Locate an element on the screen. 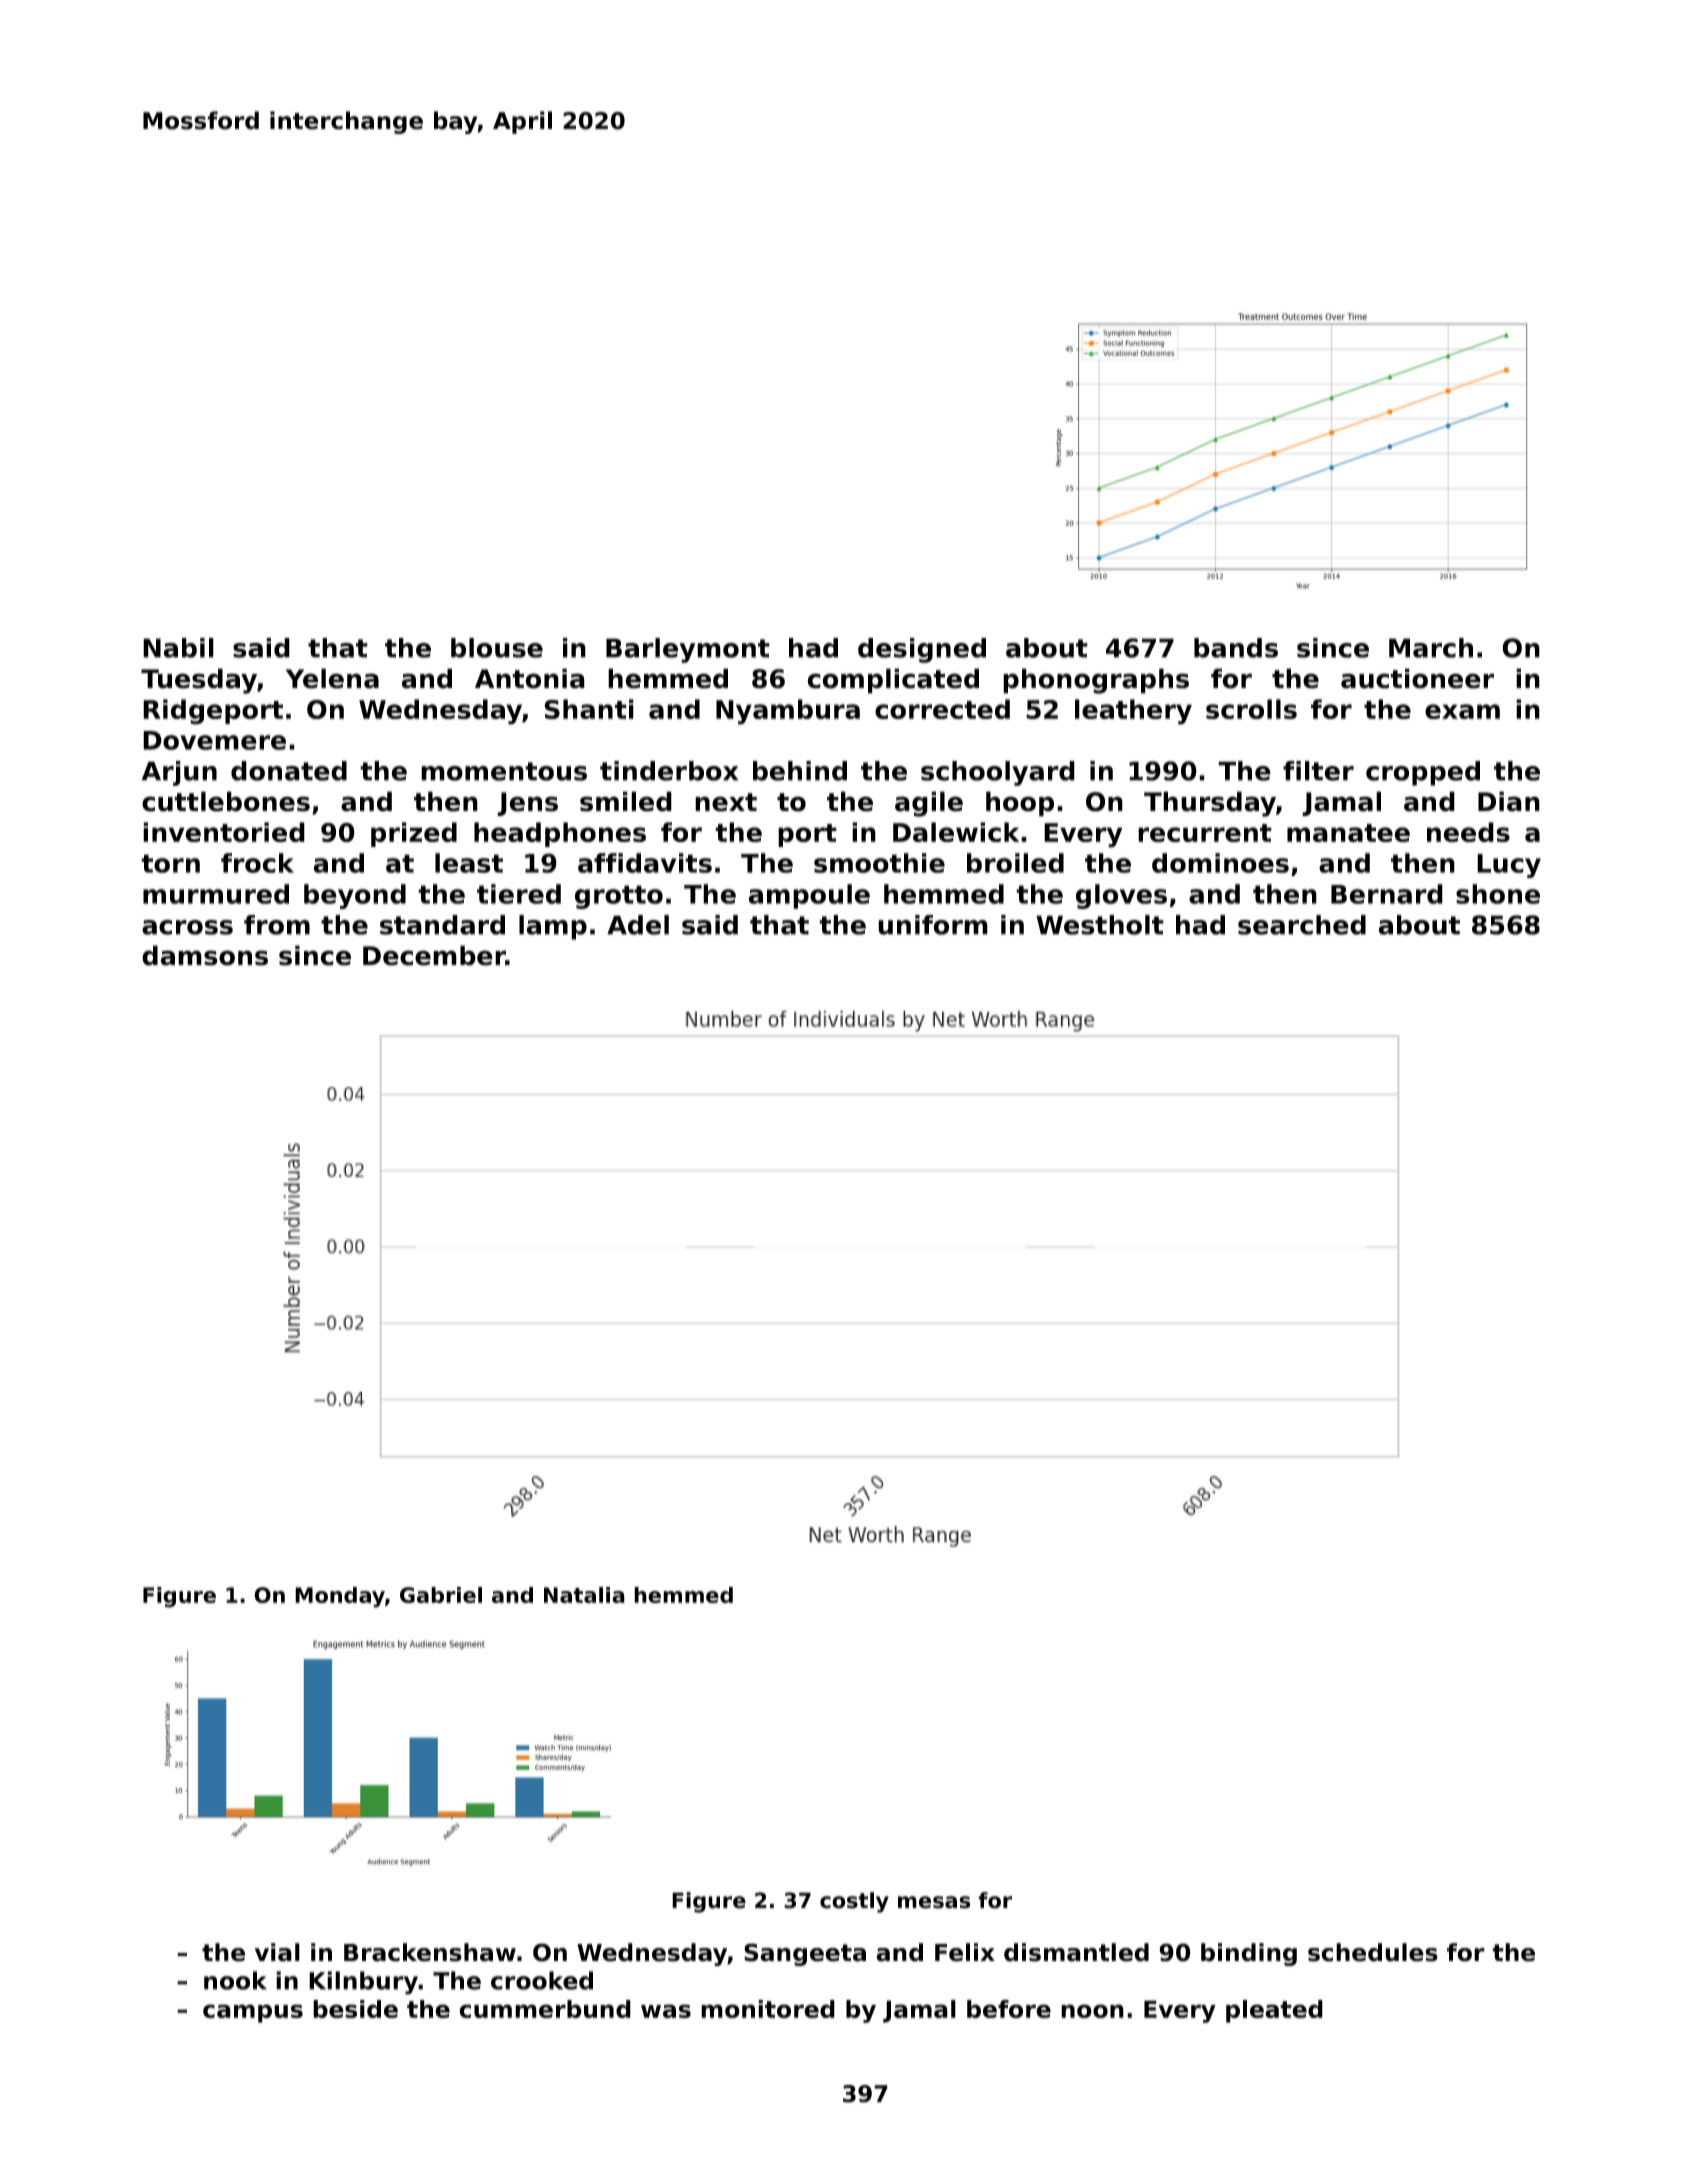 Image resolution: width=1683 pixels, height=2178 pixels. filter is located at coordinates (1318, 771).
